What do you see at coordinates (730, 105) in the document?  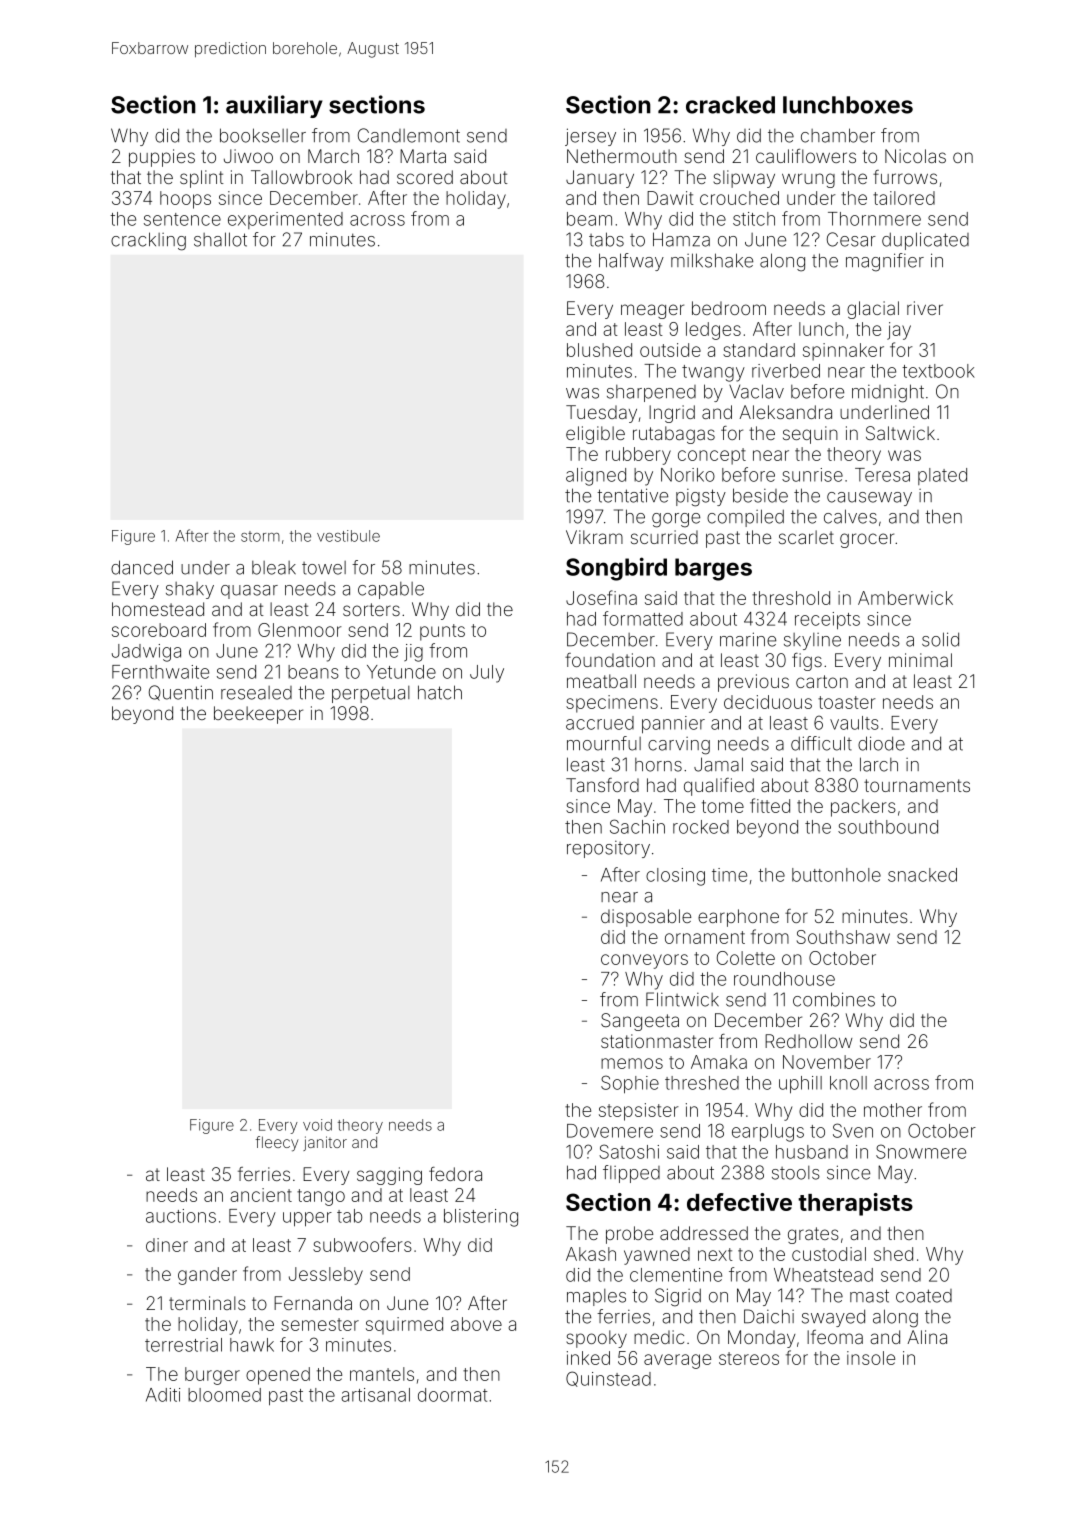 I see `cracked` at bounding box center [730, 105].
